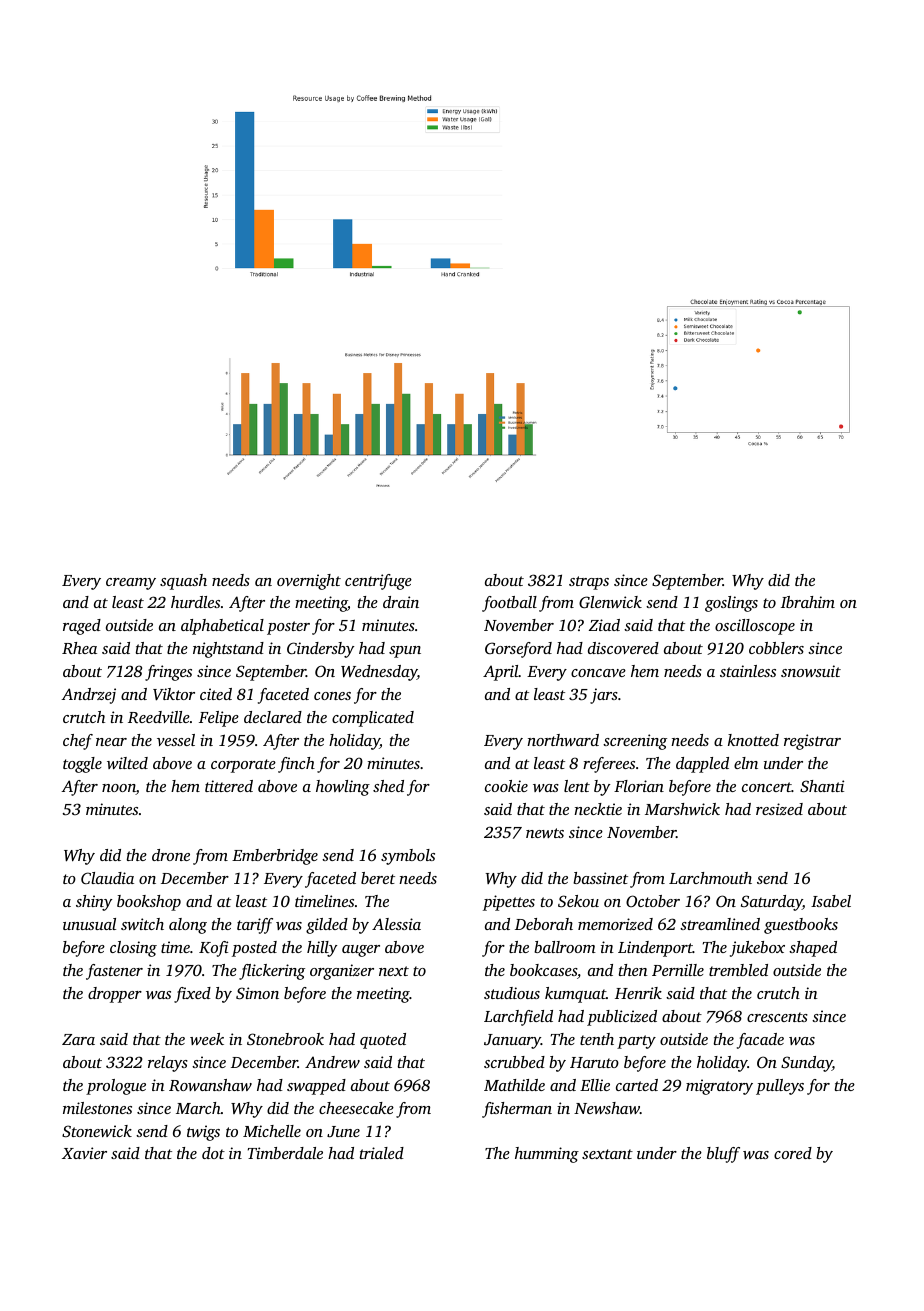 Image resolution: width=924 pixels, height=1311 pixels. I want to click on Simon, so click(257, 993).
